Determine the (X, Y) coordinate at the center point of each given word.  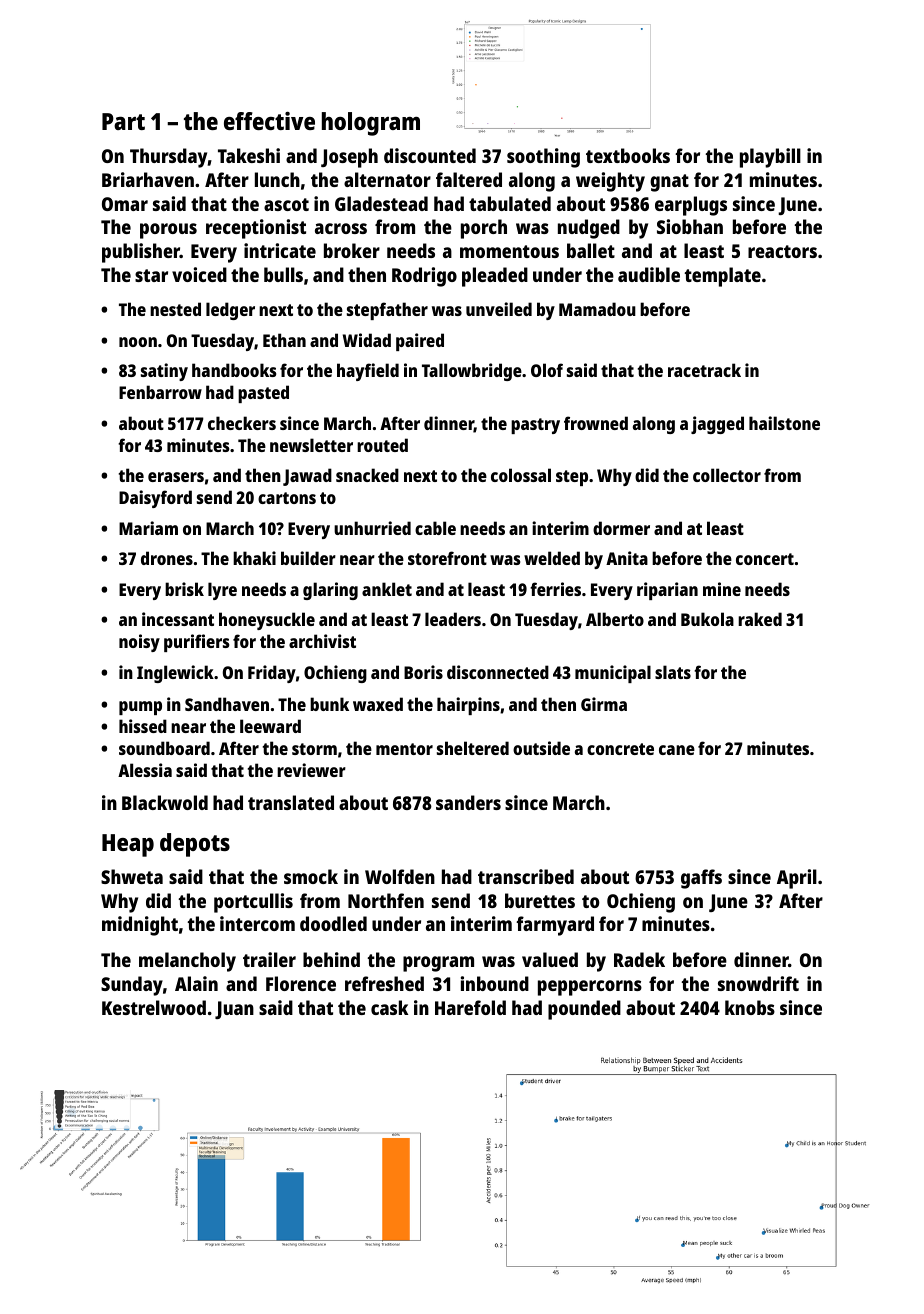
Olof (547, 370)
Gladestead (381, 203)
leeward (270, 726)
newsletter (311, 445)
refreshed (384, 983)
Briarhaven (148, 179)
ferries (555, 589)
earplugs (691, 206)
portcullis (253, 903)
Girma (604, 704)
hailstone (784, 423)
